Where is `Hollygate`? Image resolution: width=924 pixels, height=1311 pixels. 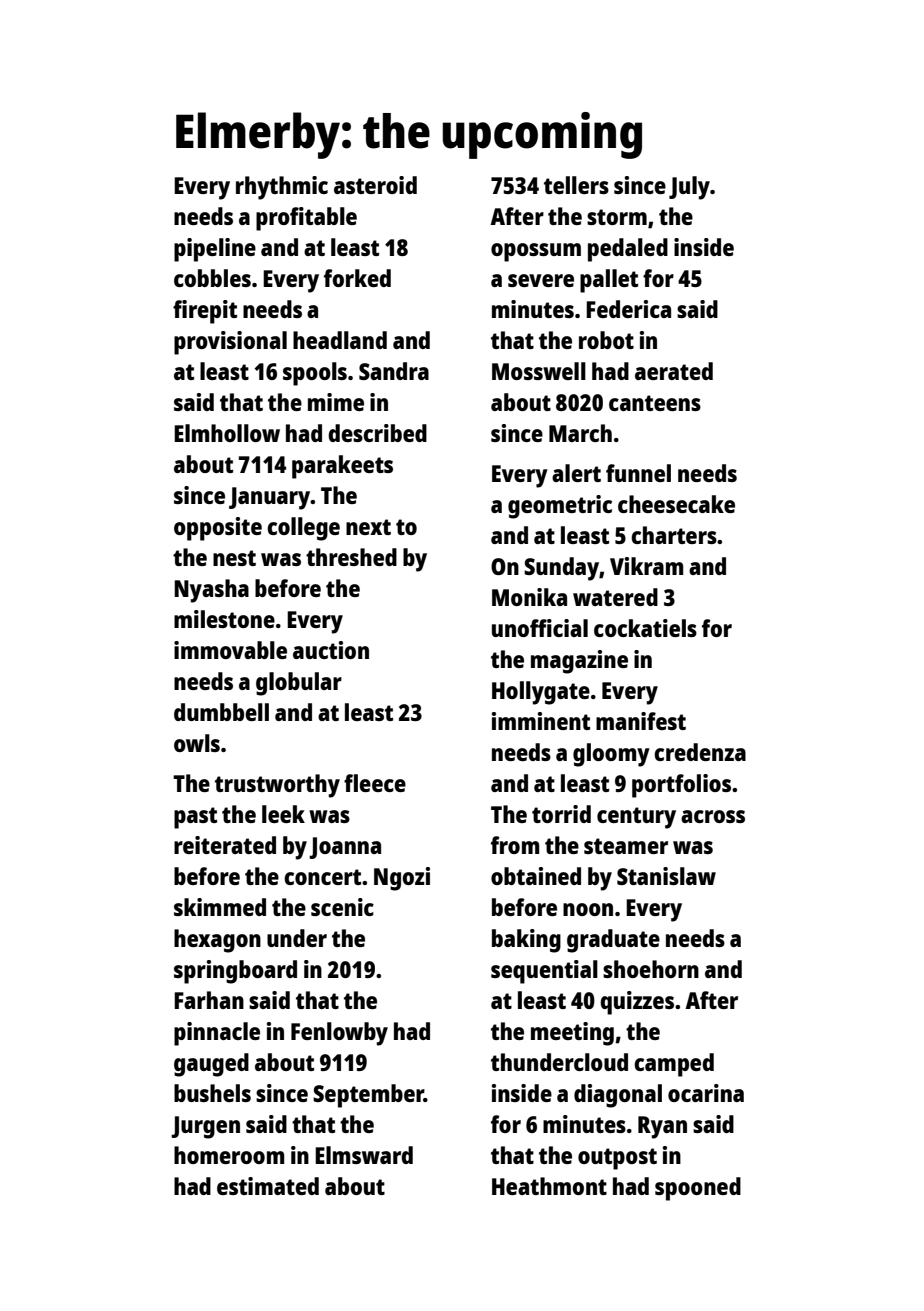 Hollygate is located at coordinates (541, 693).
